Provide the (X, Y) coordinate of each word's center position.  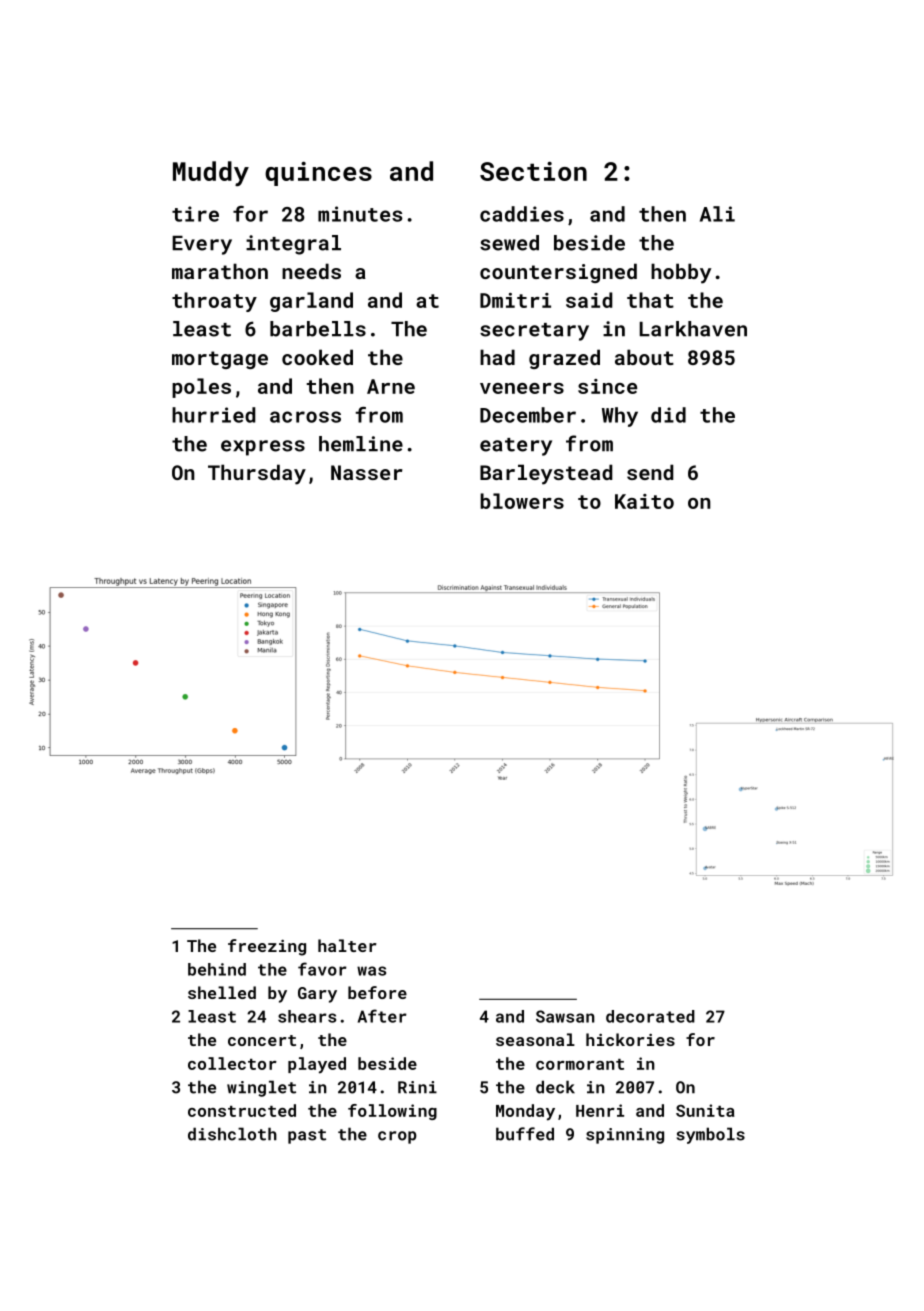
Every (202, 245)
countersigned (558, 273)
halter (347, 945)
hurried (213, 415)
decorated (650, 1016)
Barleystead (546, 474)
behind (217, 969)
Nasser (367, 472)
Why (620, 417)
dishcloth (232, 1134)
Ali (717, 214)
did (668, 415)
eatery (516, 447)
